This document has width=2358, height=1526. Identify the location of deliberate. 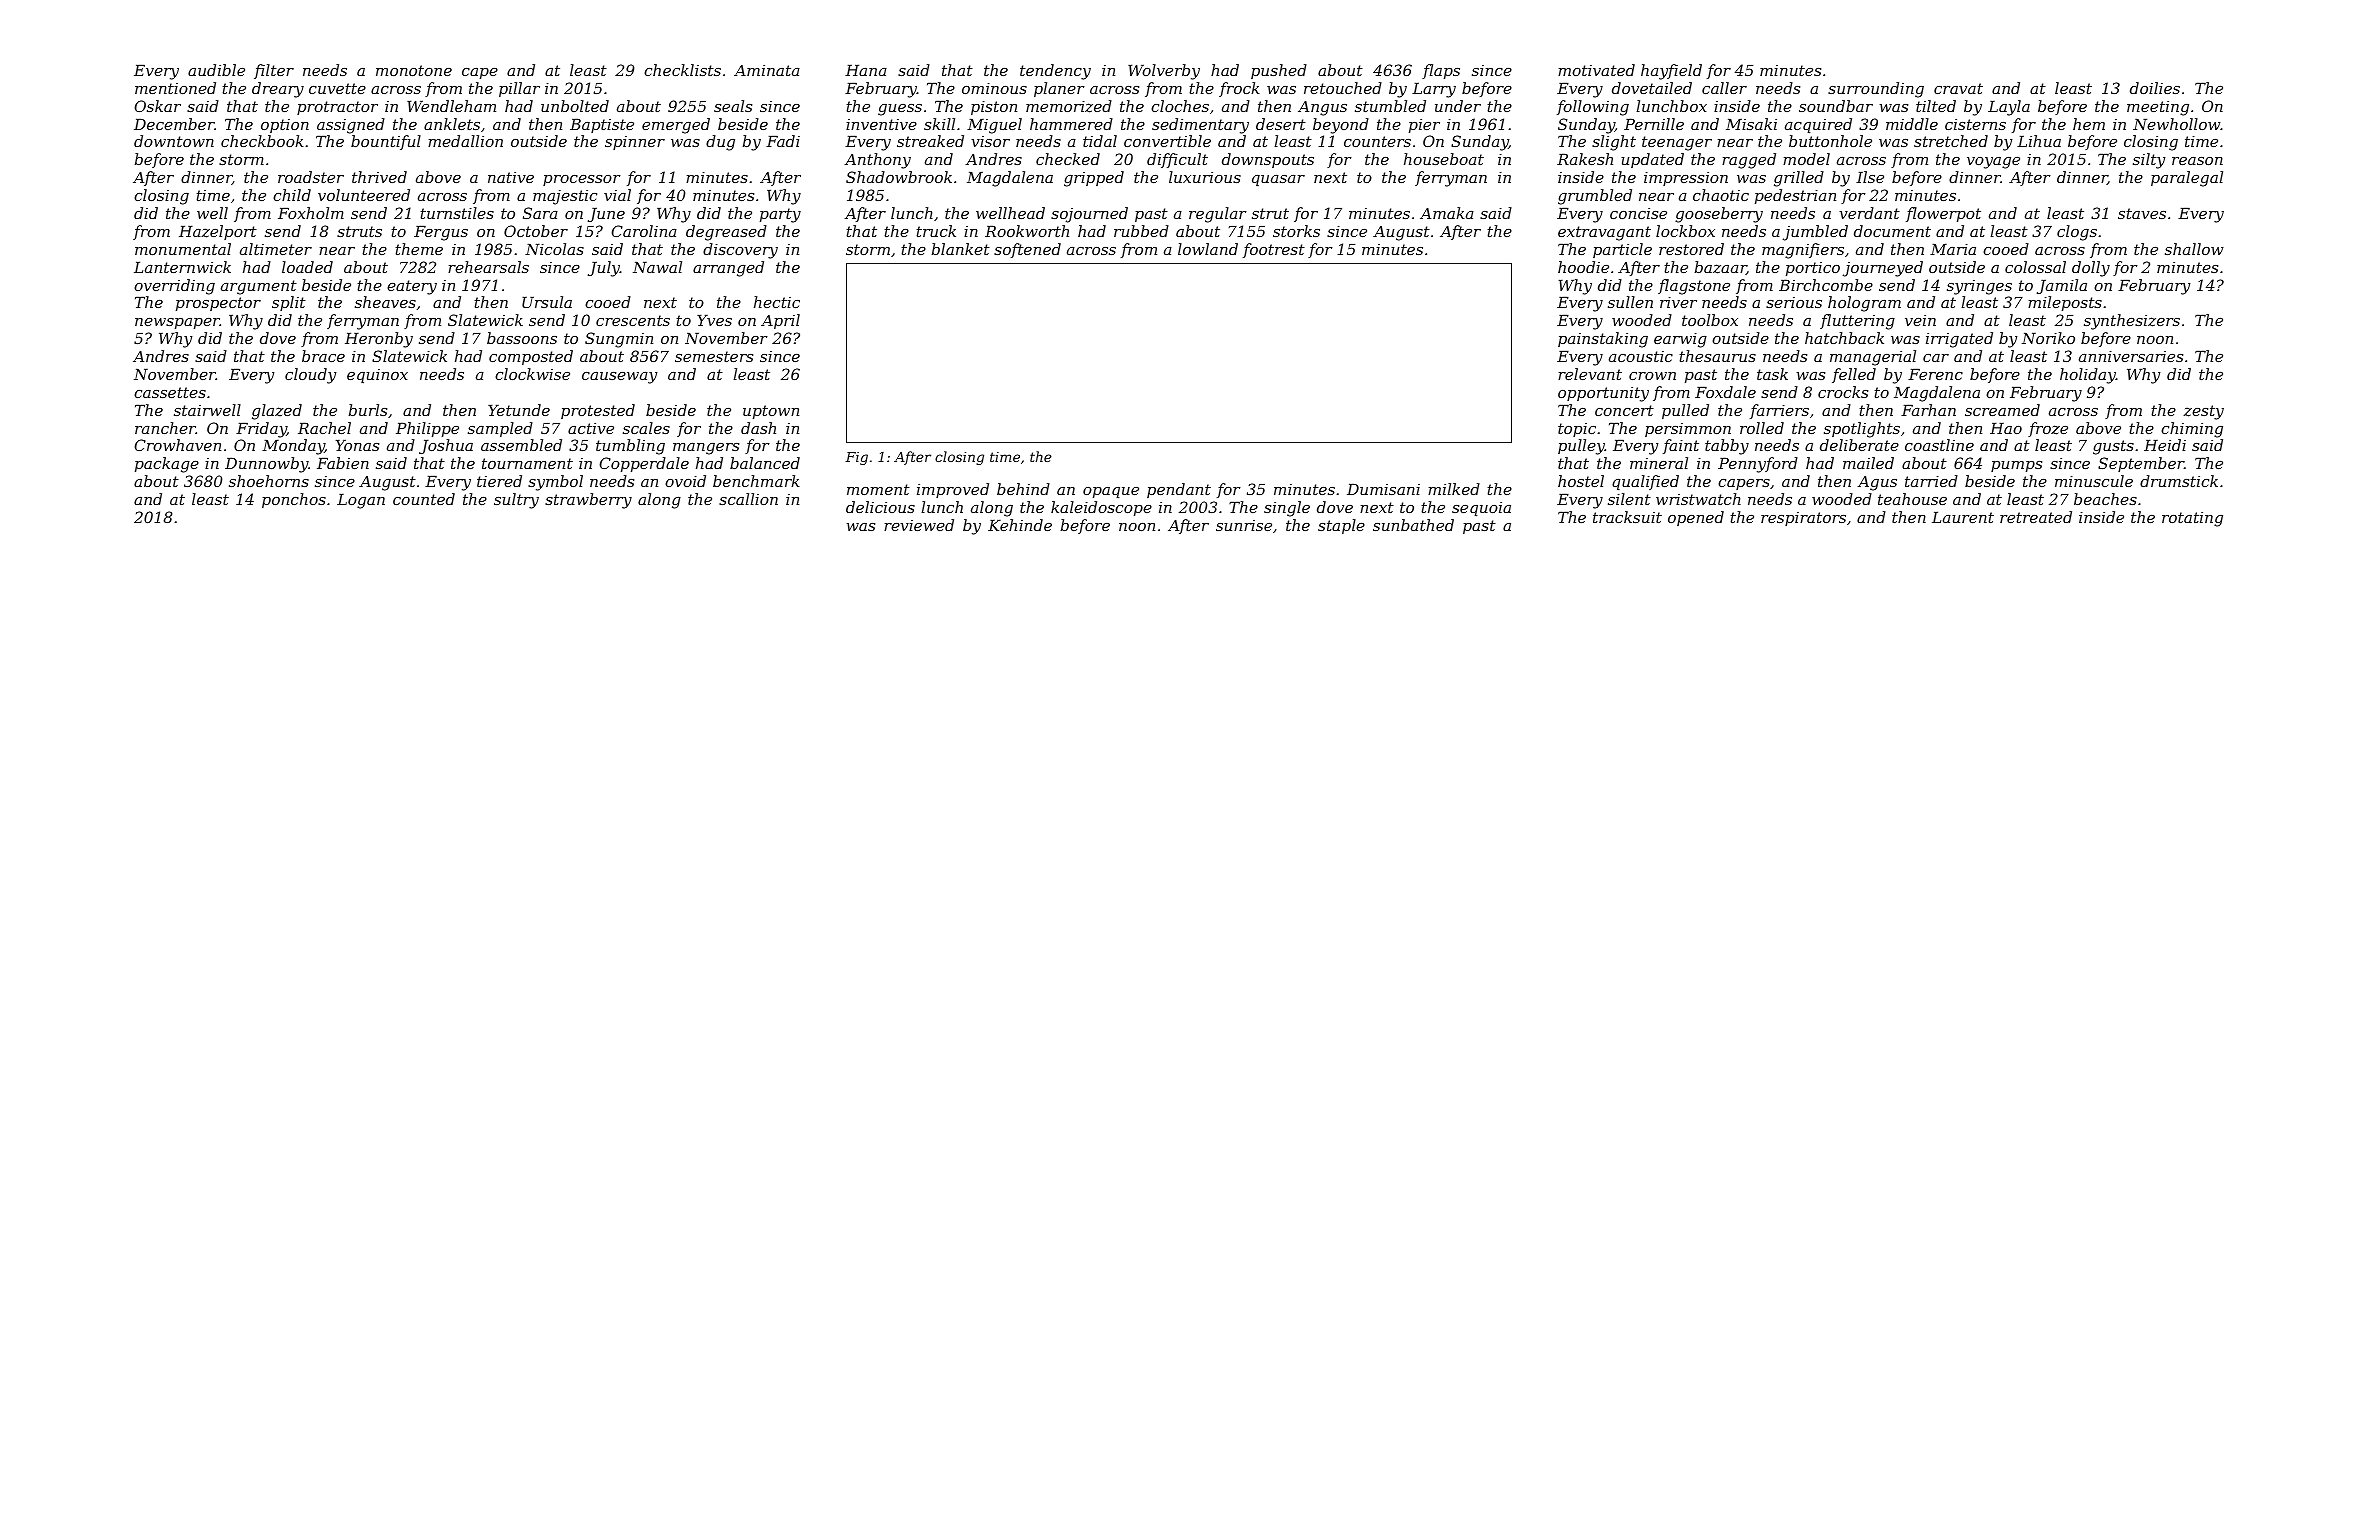
(1859, 445).
